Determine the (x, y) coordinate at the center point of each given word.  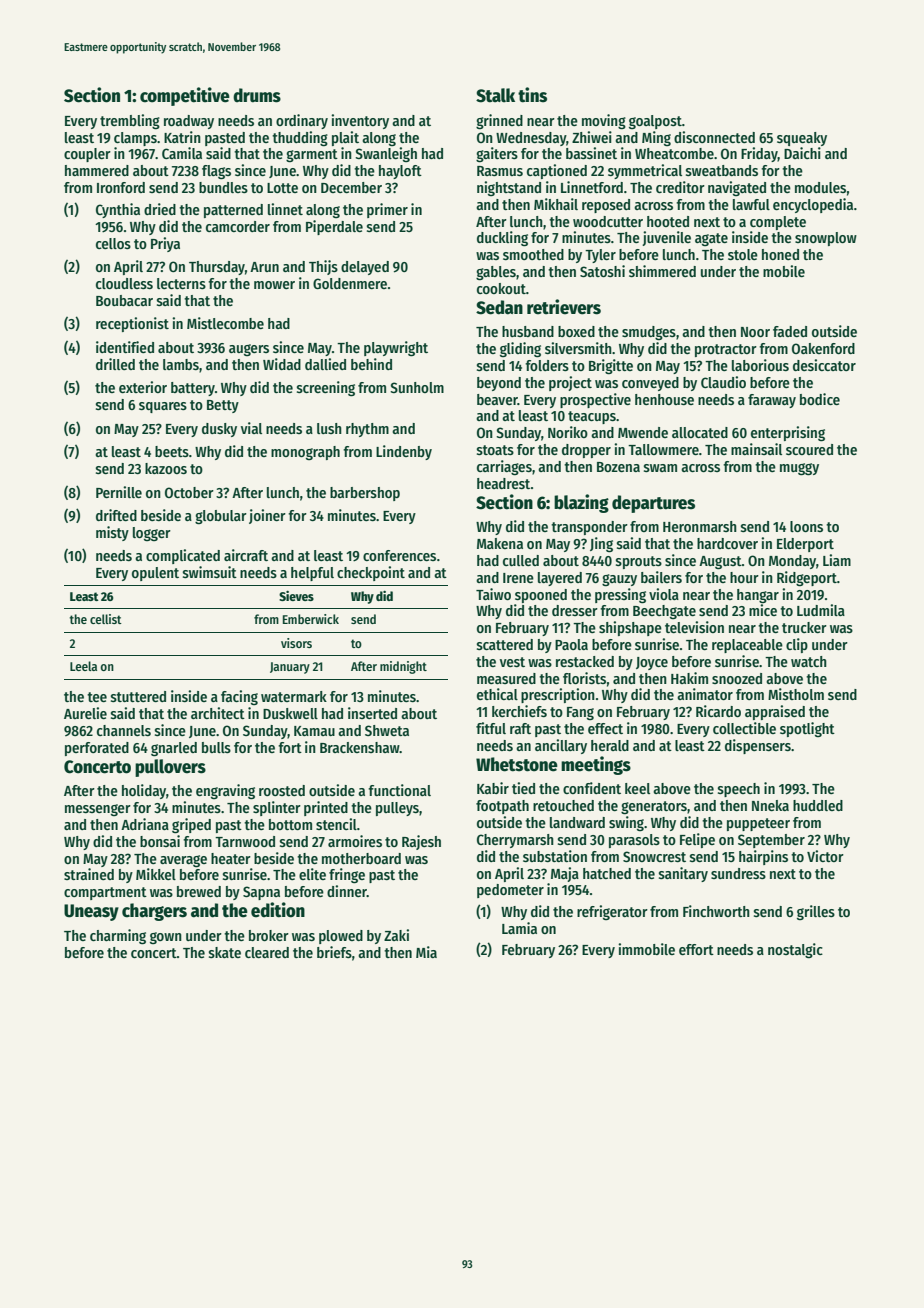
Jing (601, 545)
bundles (223, 187)
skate (225, 952)
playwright (396, 349)
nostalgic (795, 950)
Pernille (119, 492)
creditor (680, 187)
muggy (799, 469)
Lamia (519, 928)
